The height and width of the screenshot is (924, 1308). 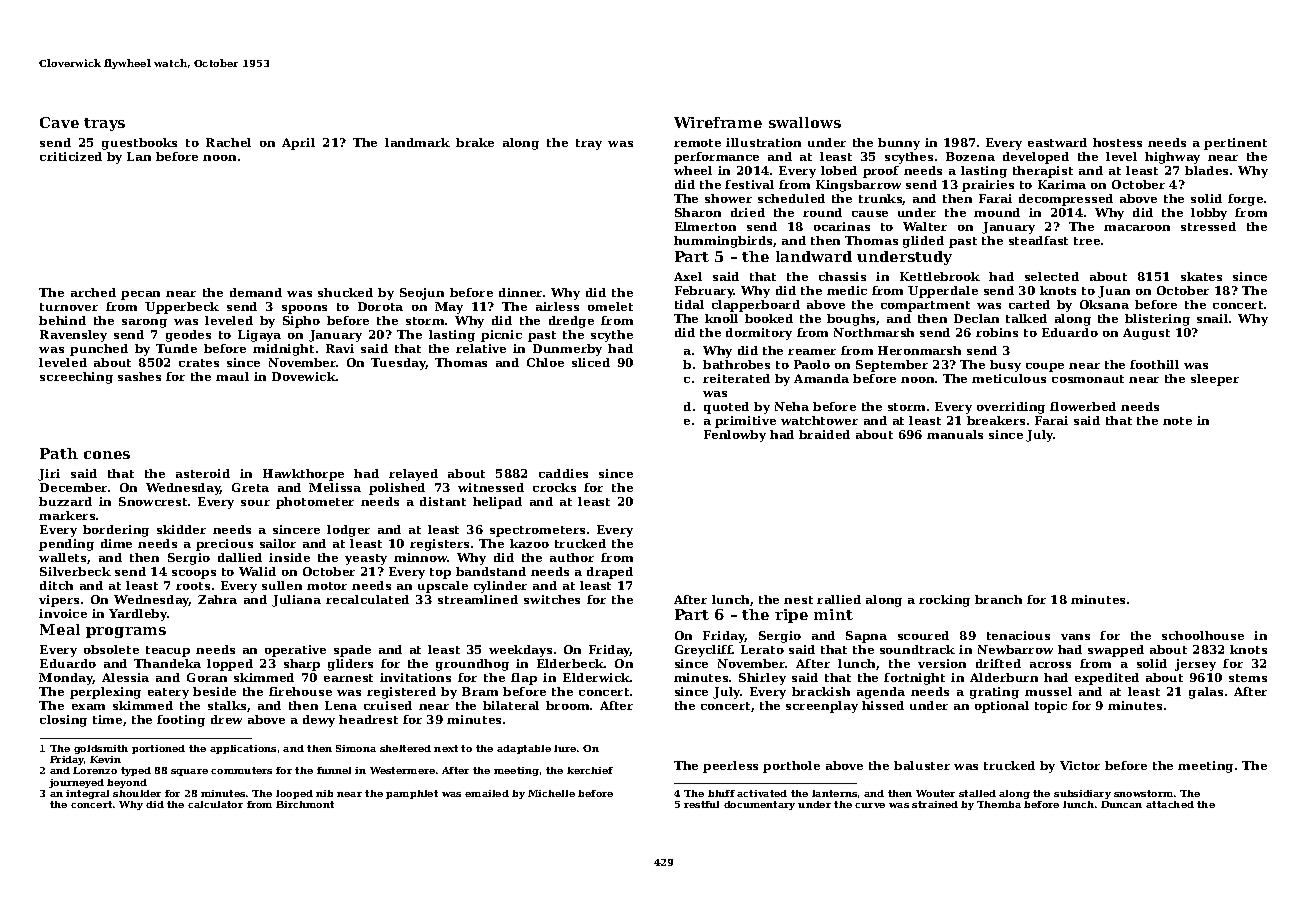 I want to click on Lorenzo, so click(x=95, y=770).
